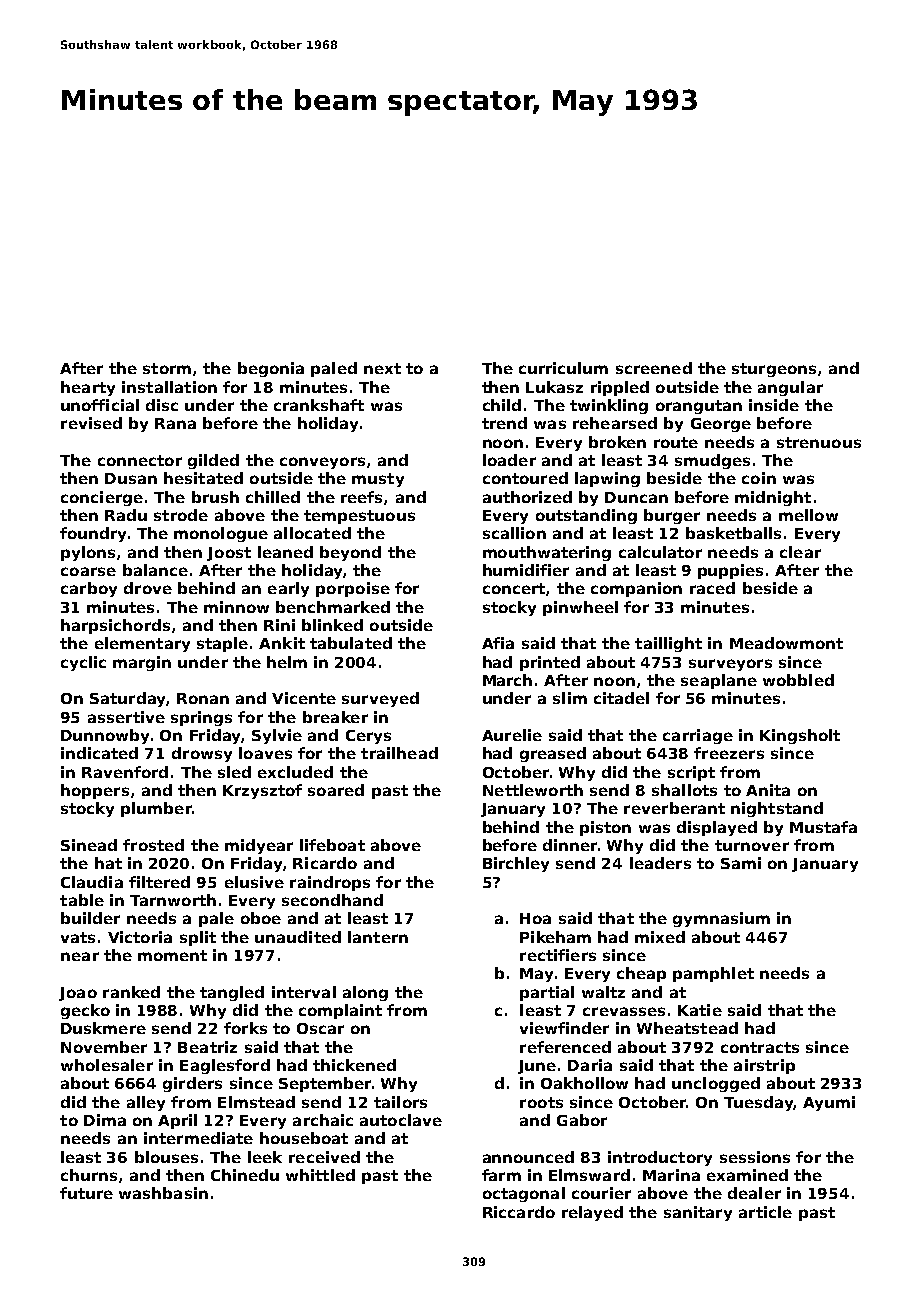 The height and width of the screenshot is (1308, 924). What do you see at coordinates (105, 736) in the screenshot?
I see `Dunnowby` at bounding box center [105, 736].
